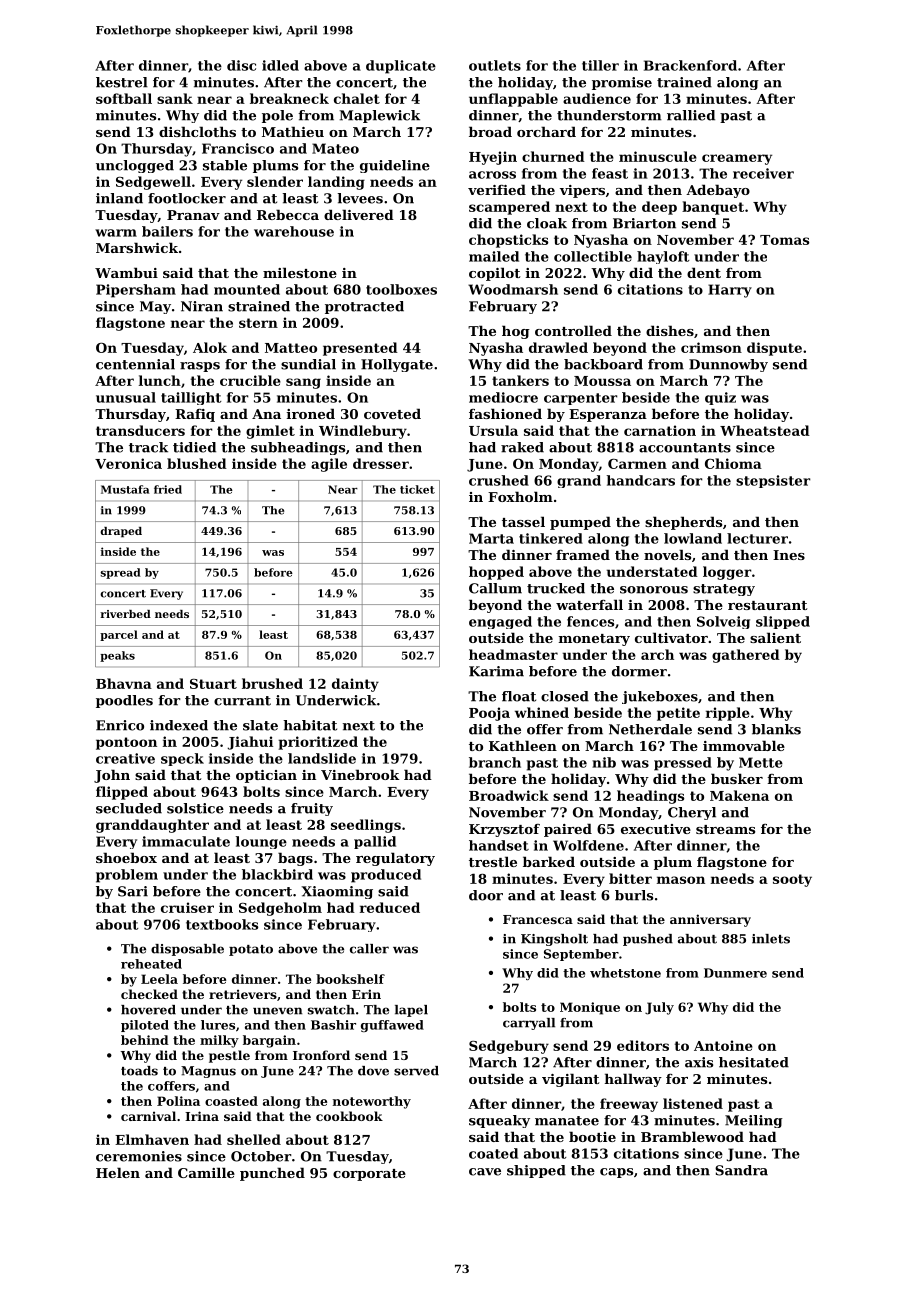  What do you see at coordinates (765, 430) in the screenshot?
I see `Wheatstead` at bounding box center [765, 430].
